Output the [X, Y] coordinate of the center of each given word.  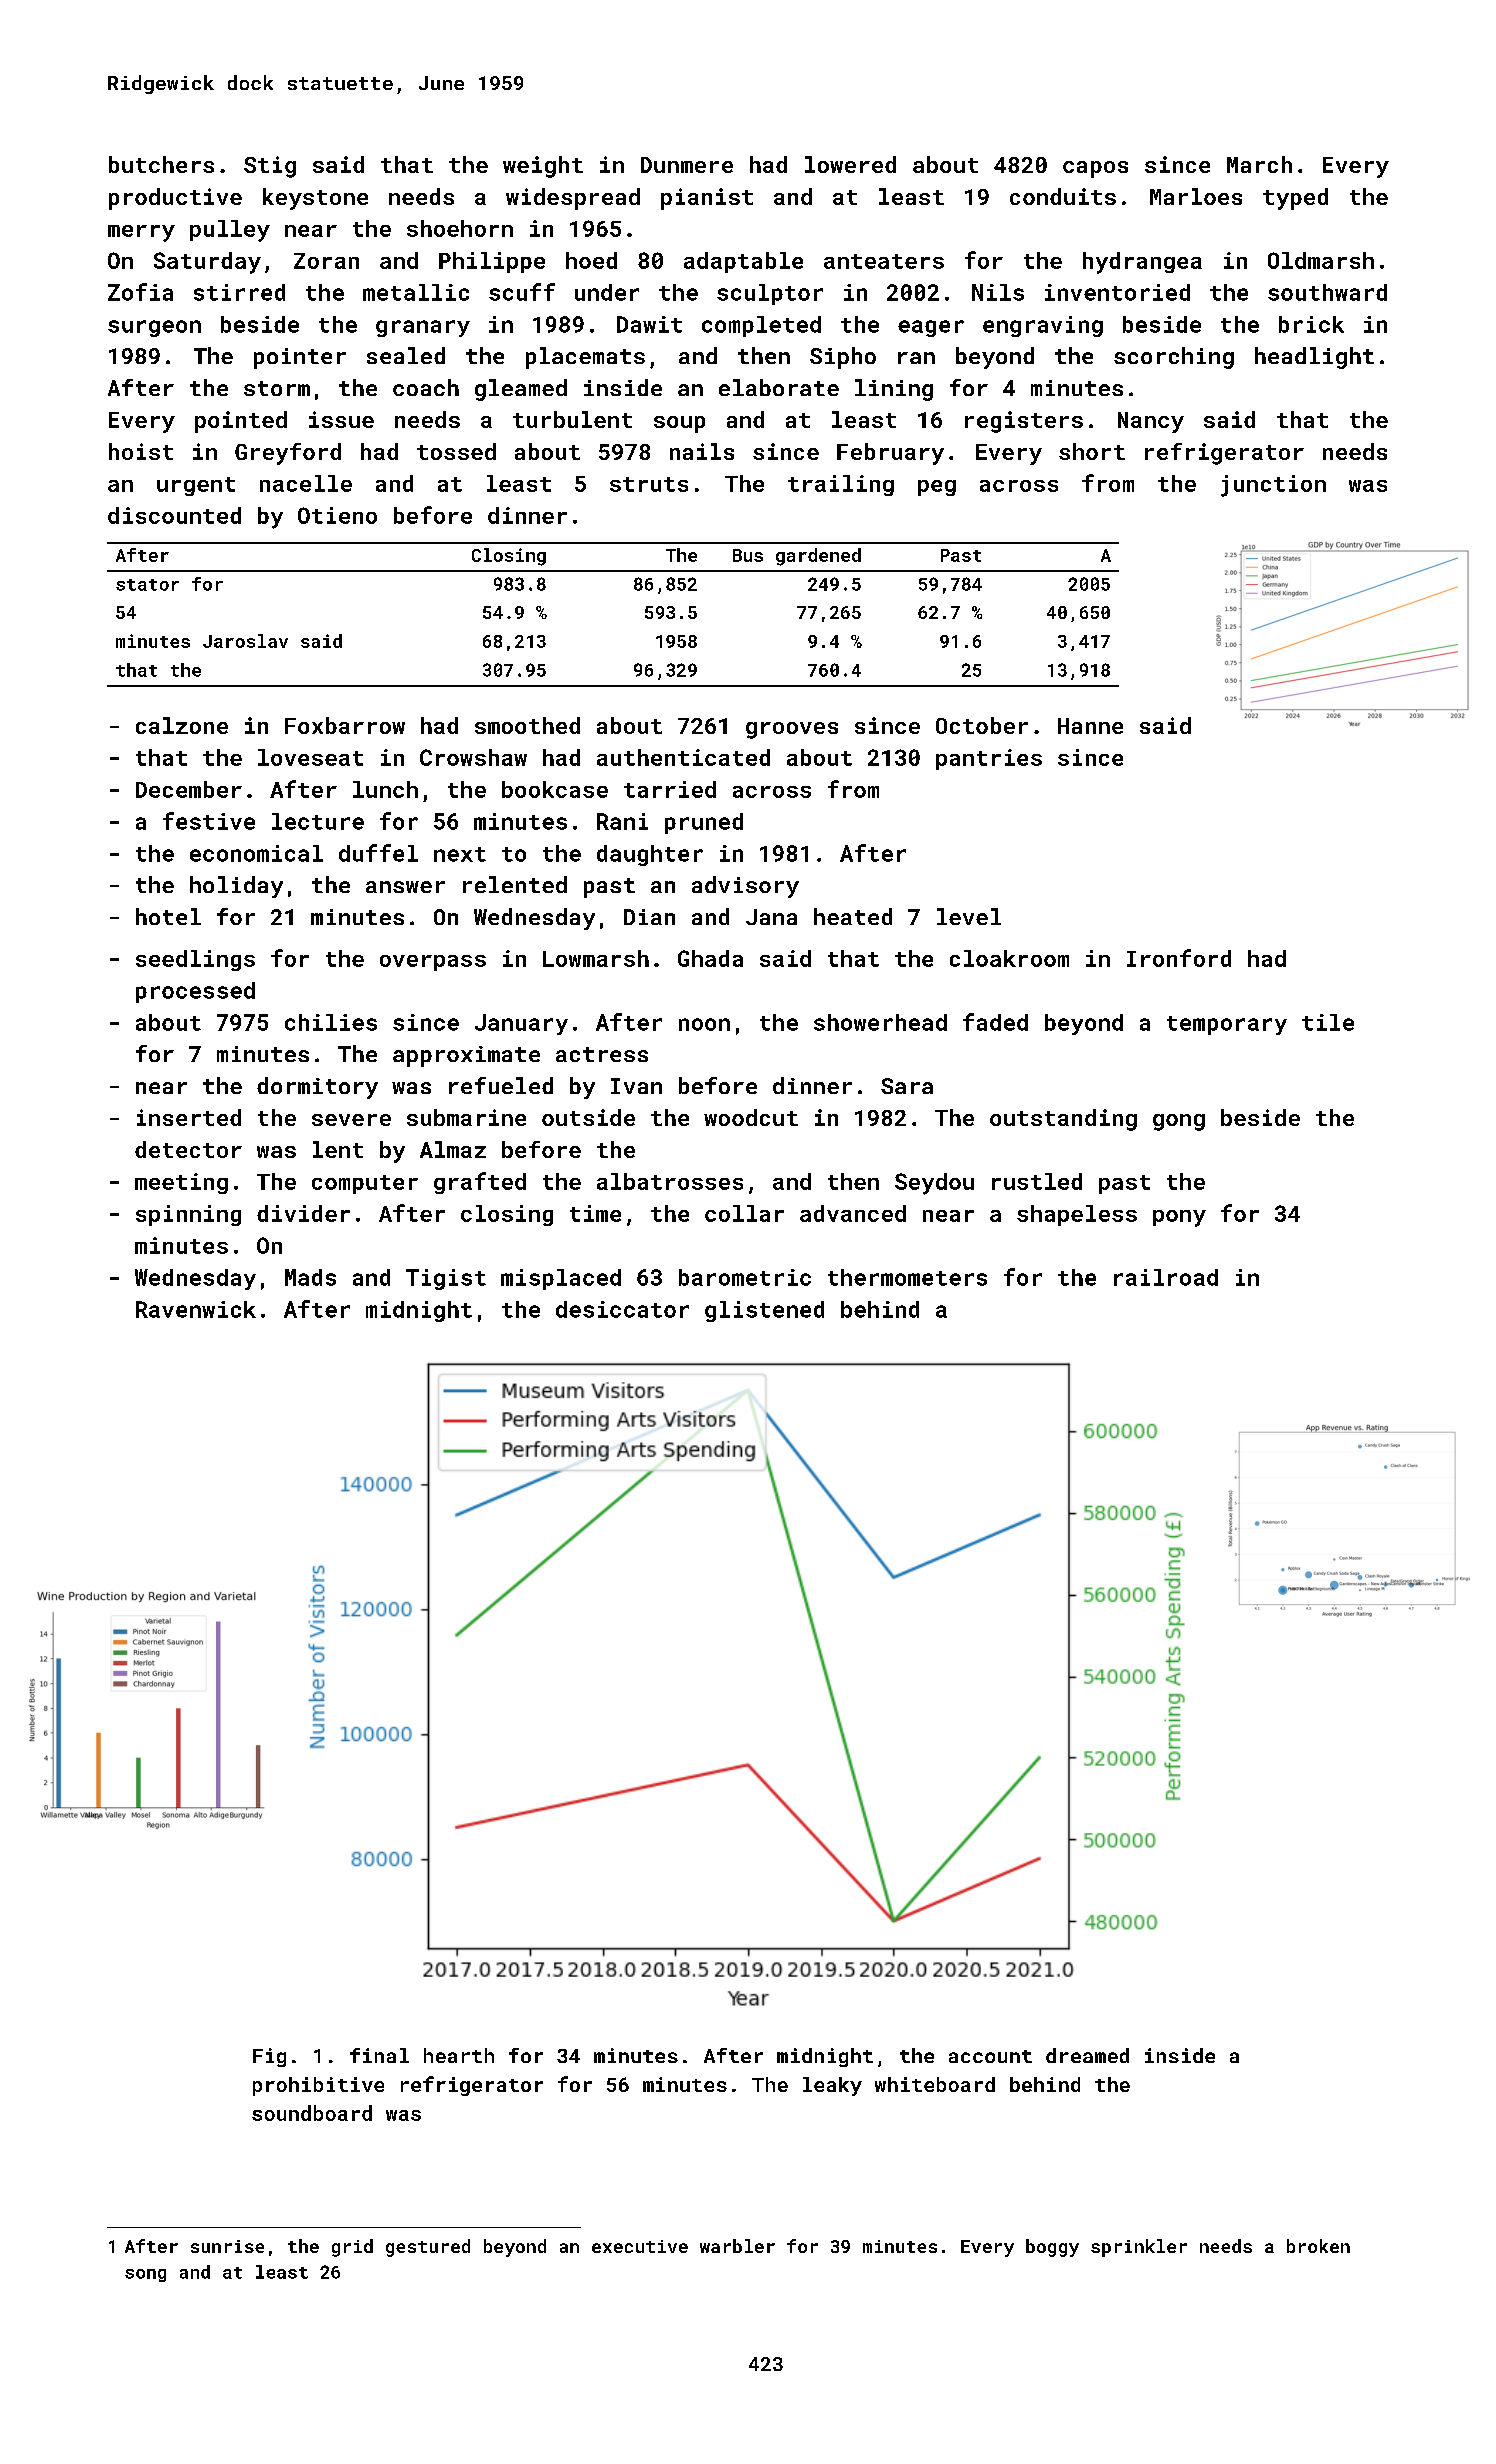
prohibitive [318, 2086]
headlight [1314, 358]
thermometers [907, 1277]
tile [1328, 1022]
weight [543, 167]
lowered [850, 164]
